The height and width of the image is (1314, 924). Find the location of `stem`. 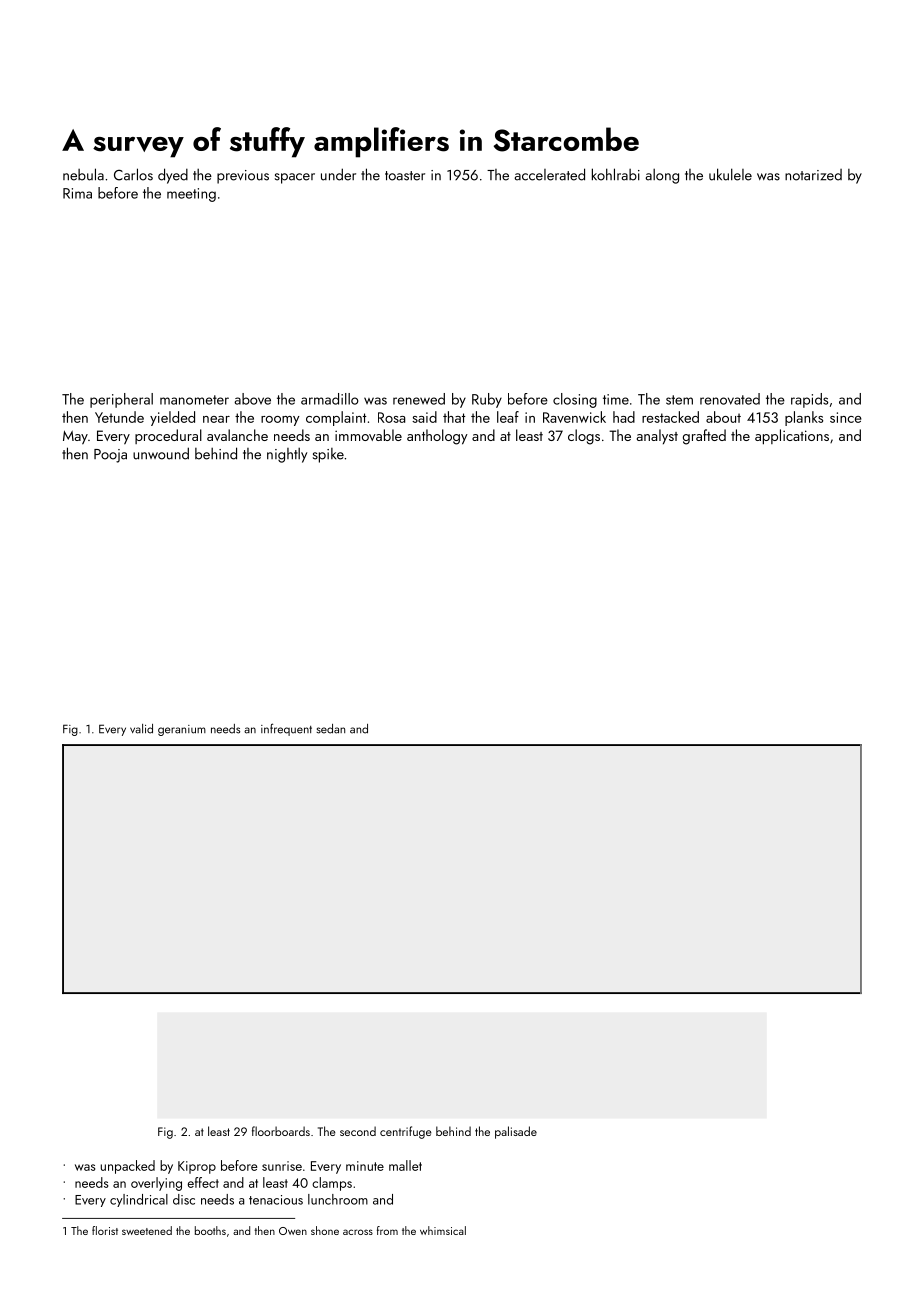

stem is located at coordinates (679, 400).
